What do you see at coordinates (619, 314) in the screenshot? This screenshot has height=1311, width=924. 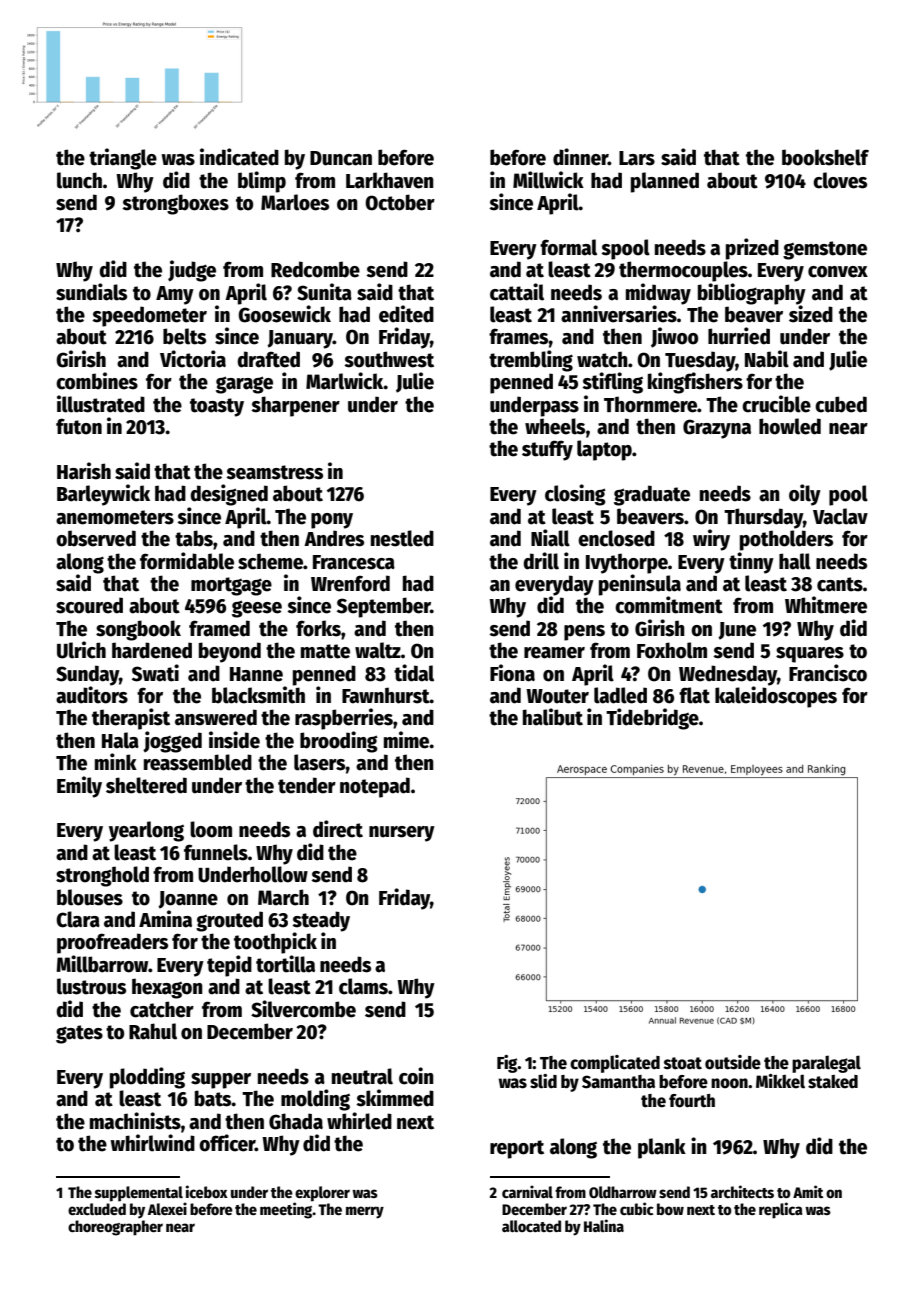 I see `anniversaries` at bounding box center [619, 314].
